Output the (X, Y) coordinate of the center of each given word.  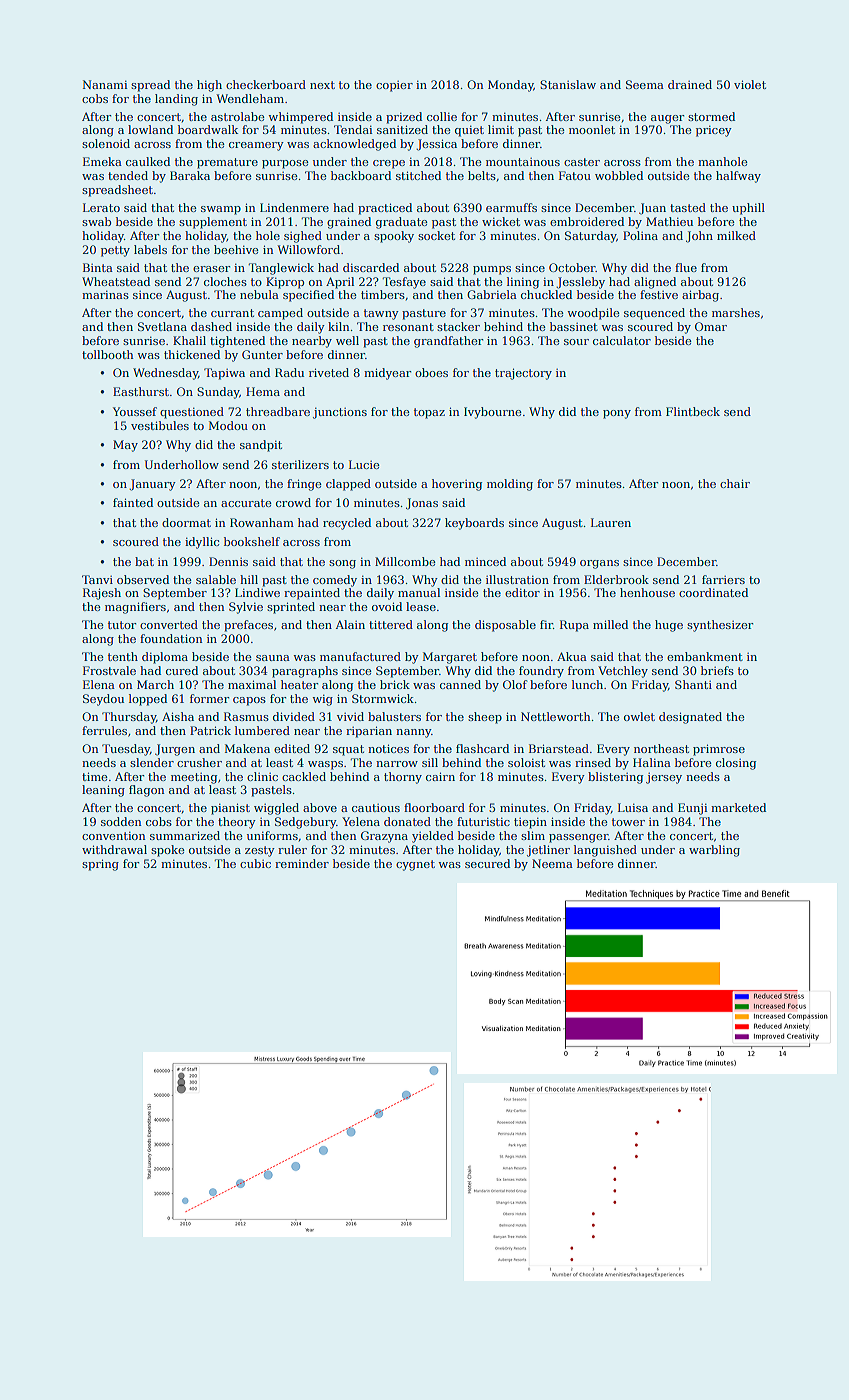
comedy (335, 581)
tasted (688, 207)
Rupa (574, 626)
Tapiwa (224, 374)
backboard (361, 175)
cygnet (415, 865)
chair (735, 483)
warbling (714, 851)
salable (216, 579)
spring (100, 865)
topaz (429, 413)
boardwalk (208, 129)
